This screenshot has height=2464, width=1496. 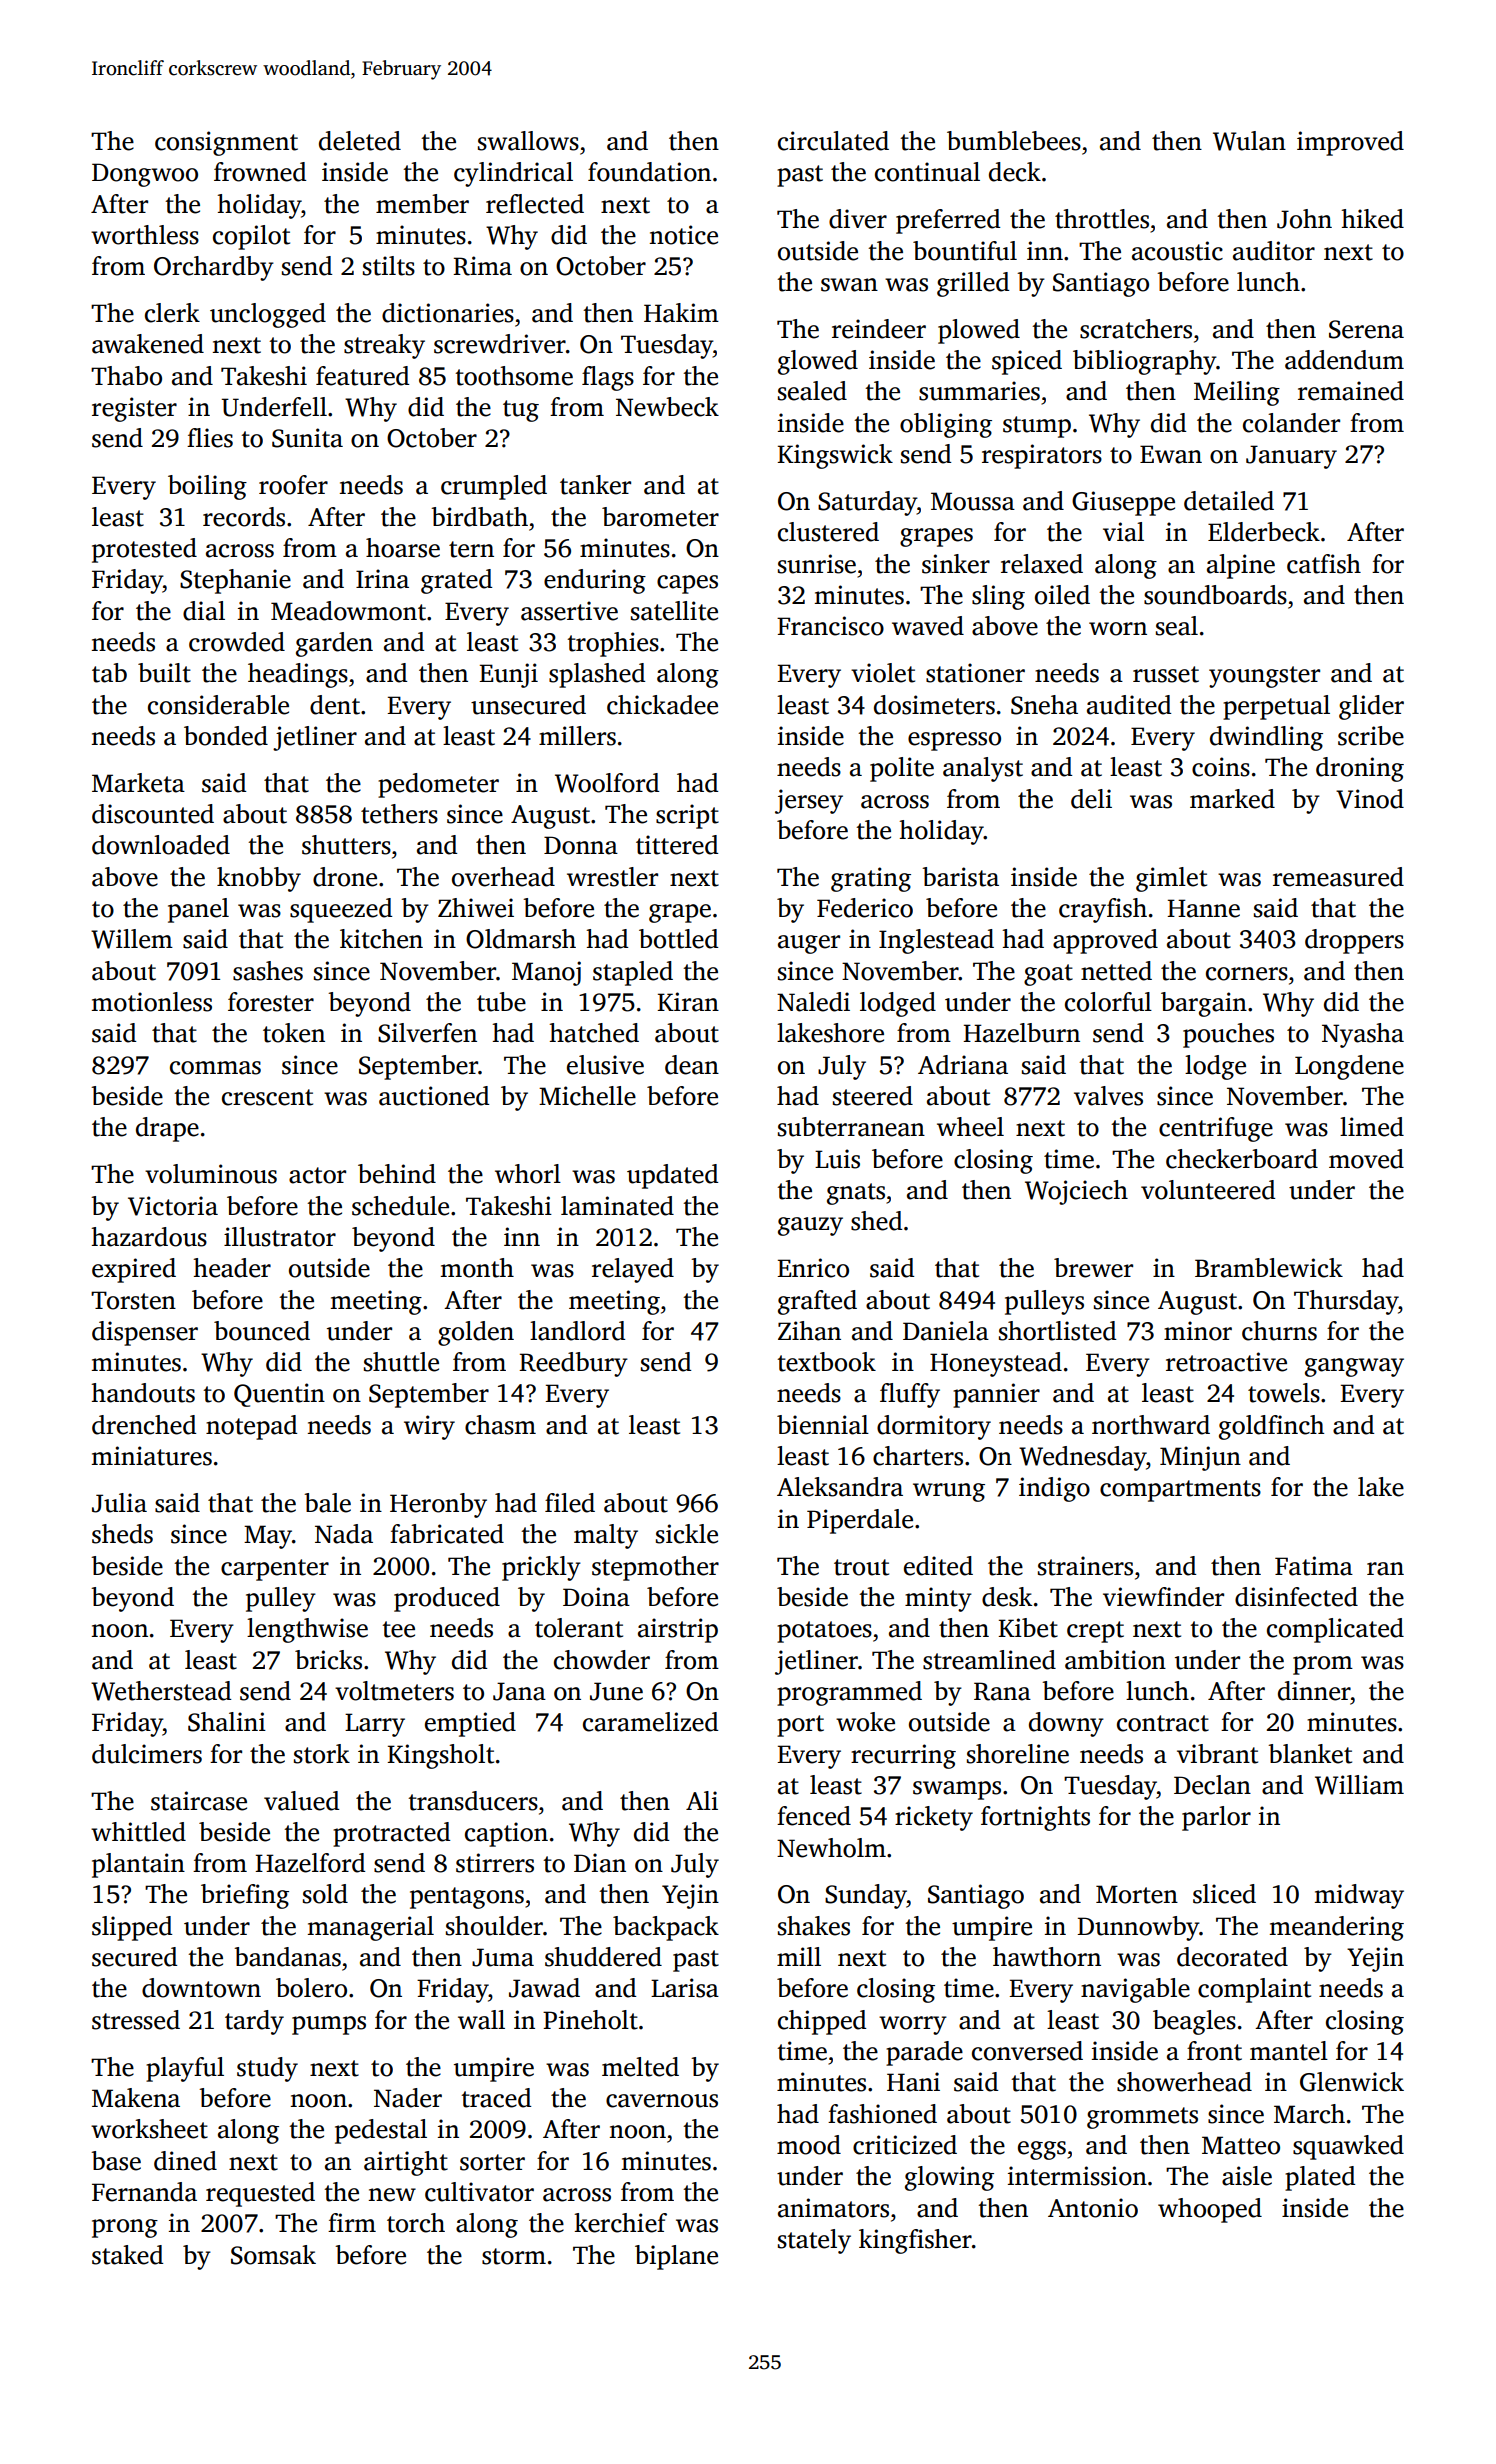 What do you see at coordinates (1210, 2210) in the screenshot?
I see `whooped` at bounding box center [1210, 2210].
